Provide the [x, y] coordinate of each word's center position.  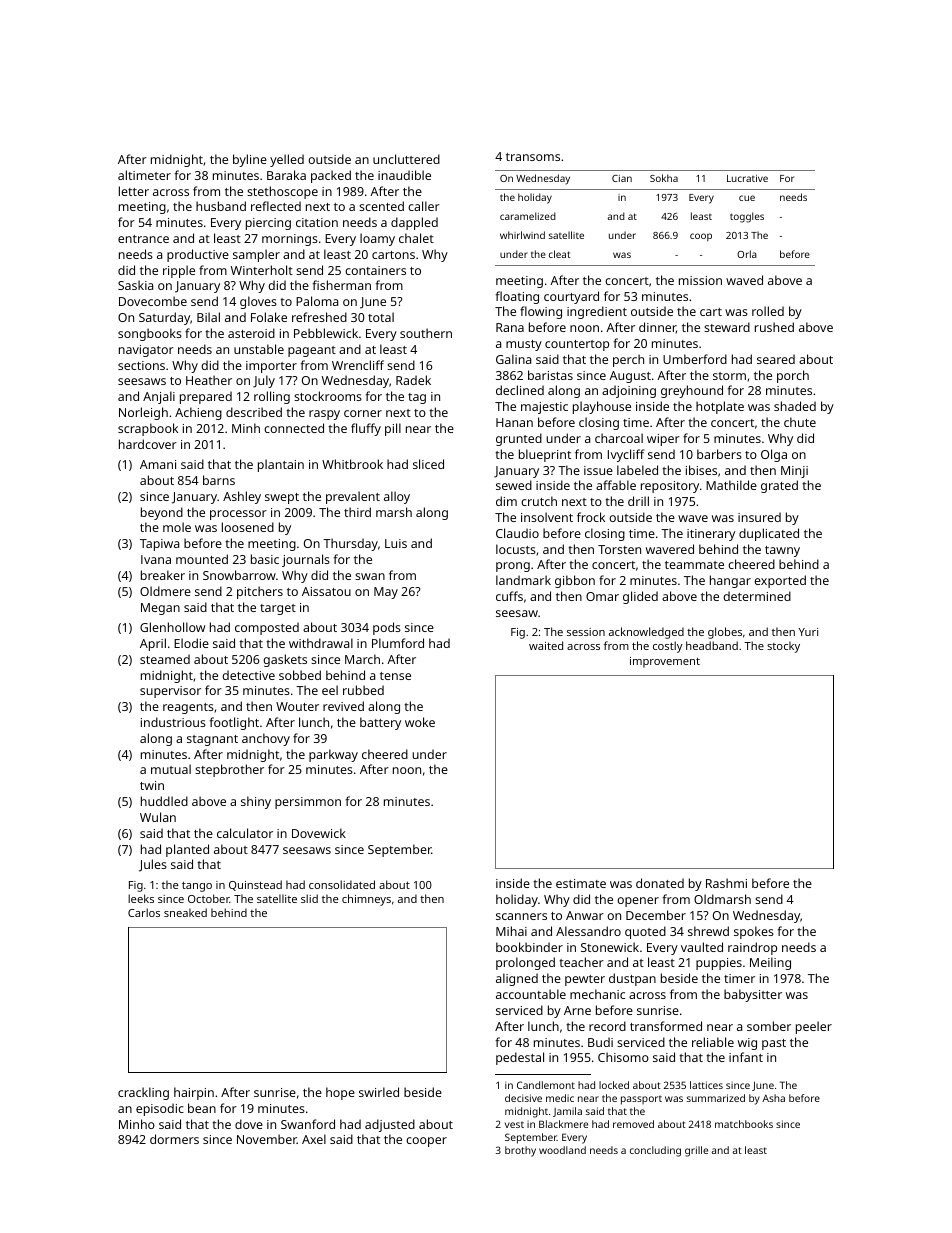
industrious [173, 722]
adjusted [390, 1125]
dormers [174, 1139]
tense [395, 676]
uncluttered [406, 159]
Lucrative [747, 178]
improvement [665, 662]
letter [134, 191]
